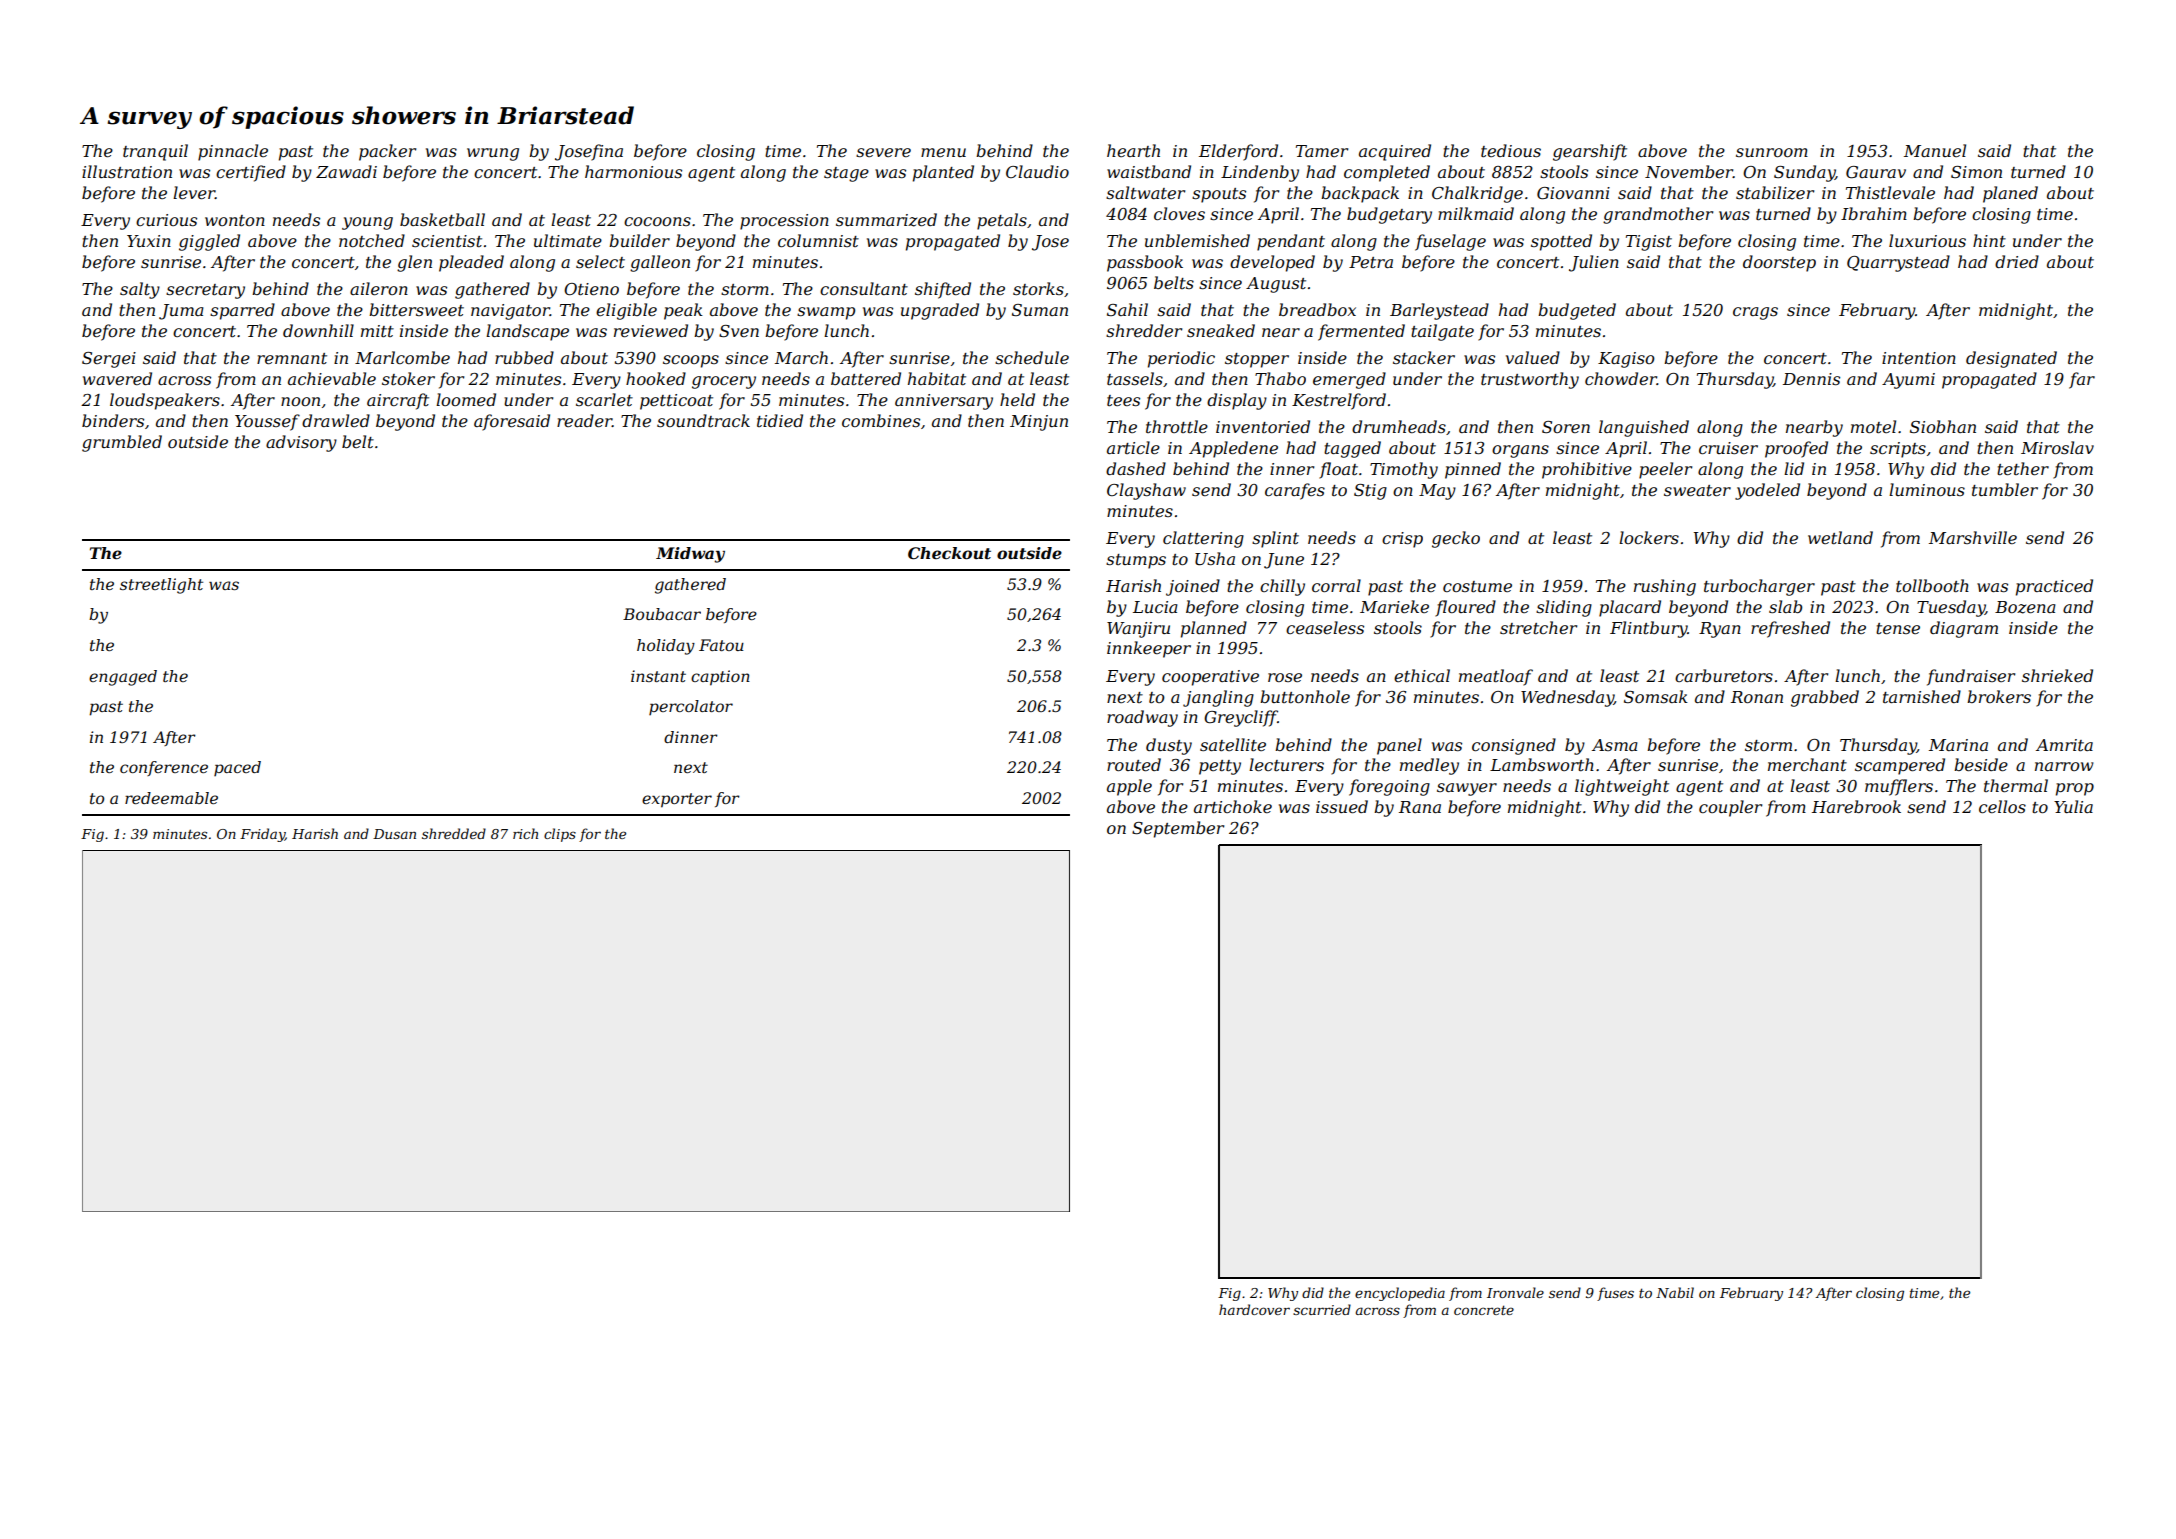 This screenshot has width=2176, height=1539. Describe the element at coordinates (181, 312) in the screenshot. I see `Juma` at that location.
